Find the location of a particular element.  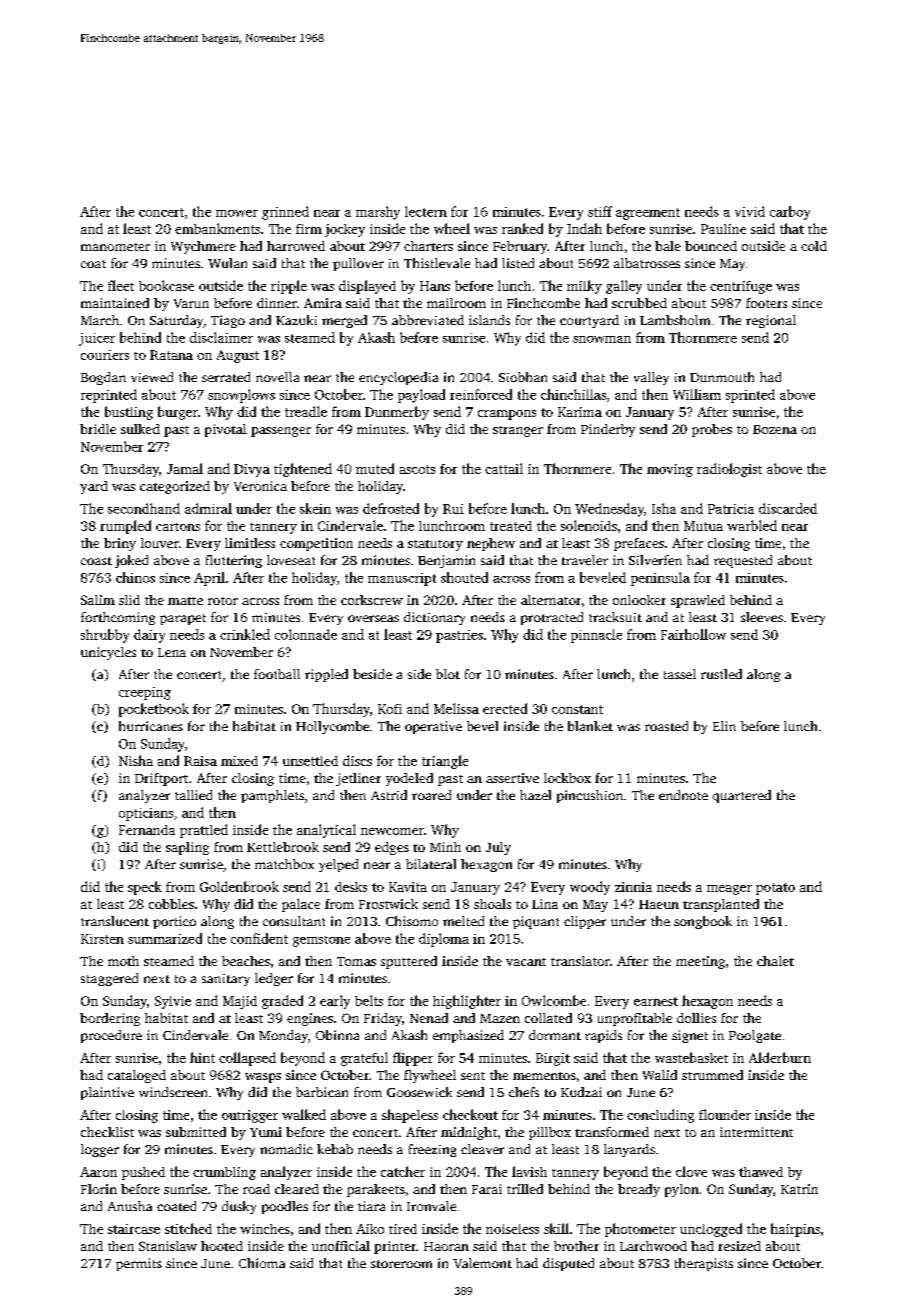

manuscript is located at coordinates (402, 579).
